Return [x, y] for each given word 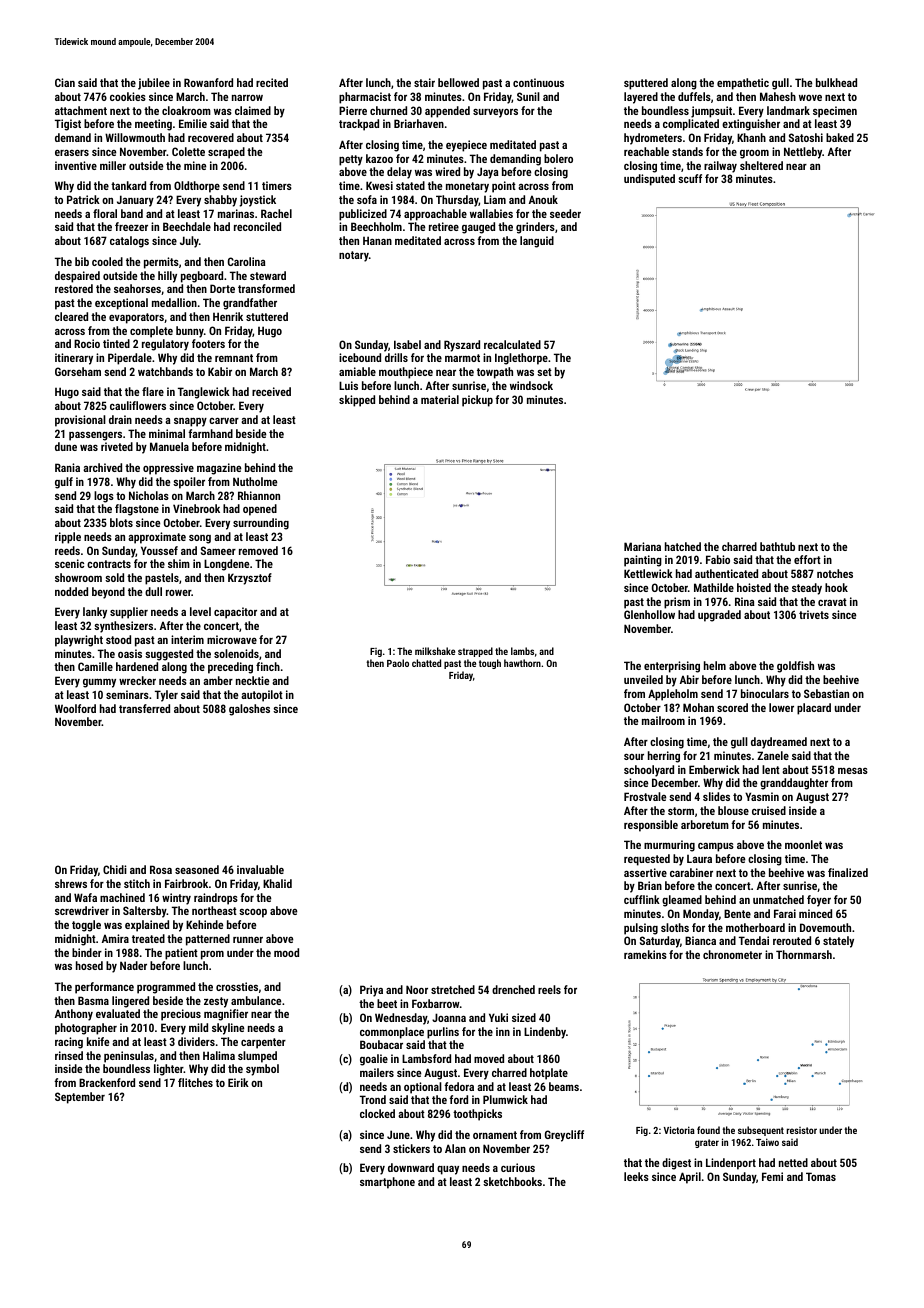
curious [518, 1167]
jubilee [154, 84]
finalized [848, 872]
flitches [195, 1082]
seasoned [197, 869]
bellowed [458, 82]
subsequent [761, 1131]
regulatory [165, 345]
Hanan [377, 240]
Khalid [277, 883]
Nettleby [803, 153]
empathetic [743, 84]
